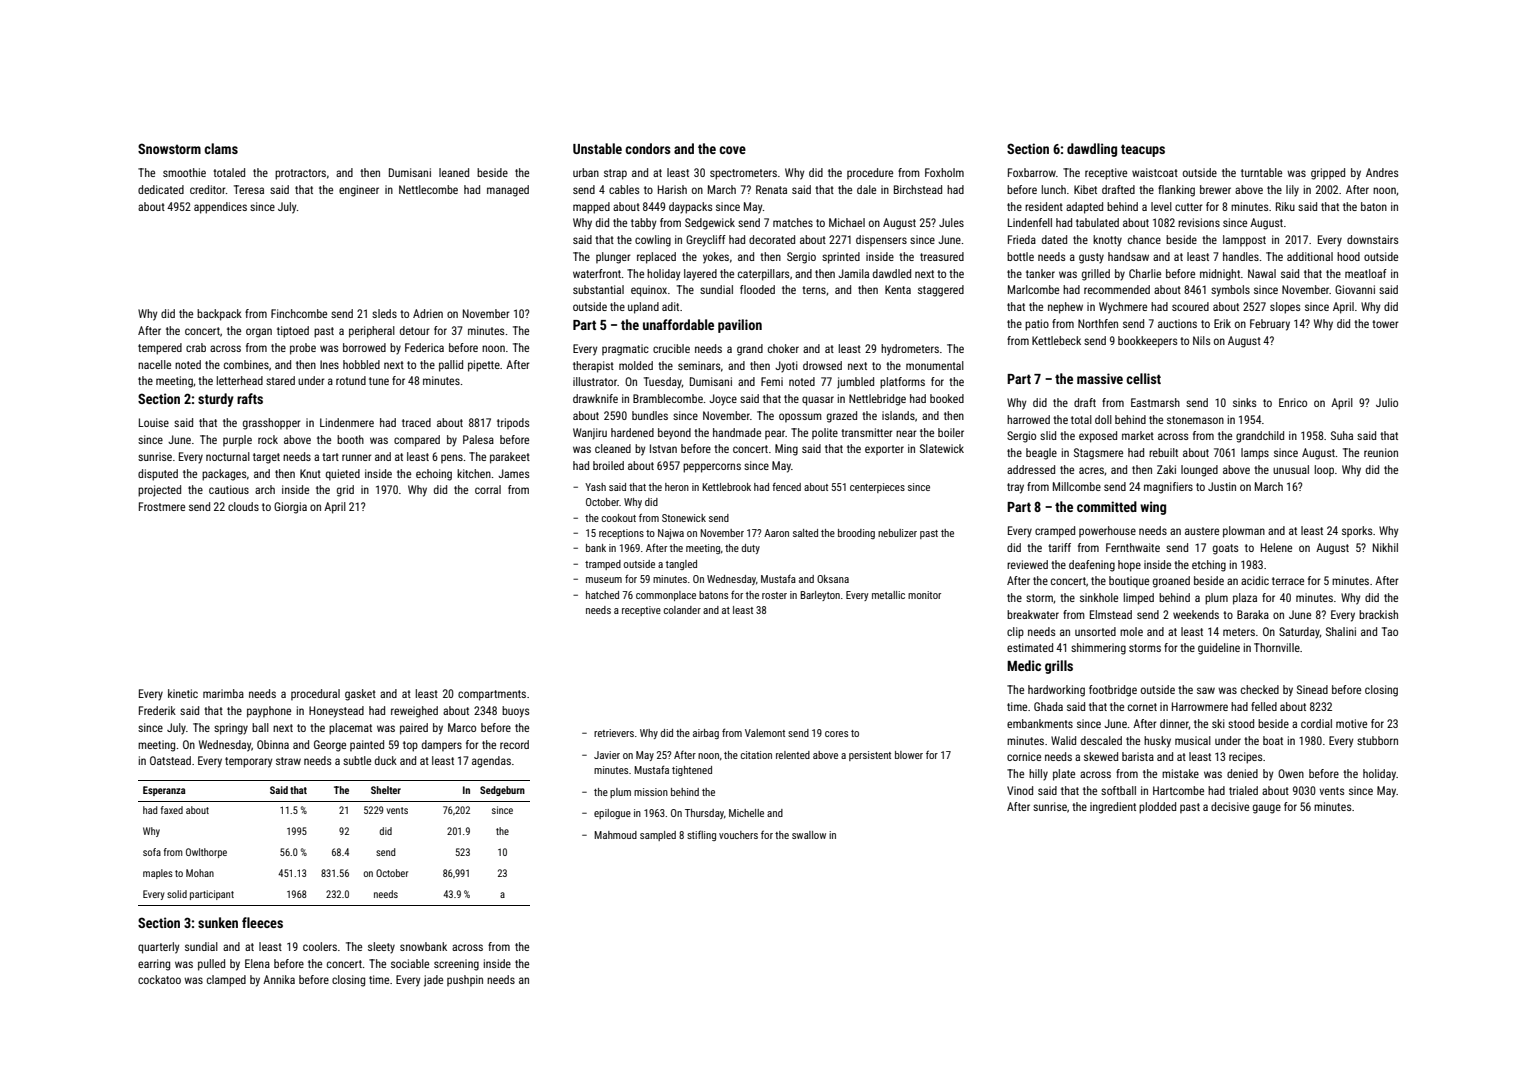  Describe the element at coordinates (699, 365) in the screenshot. I see `seminars` at that location.
